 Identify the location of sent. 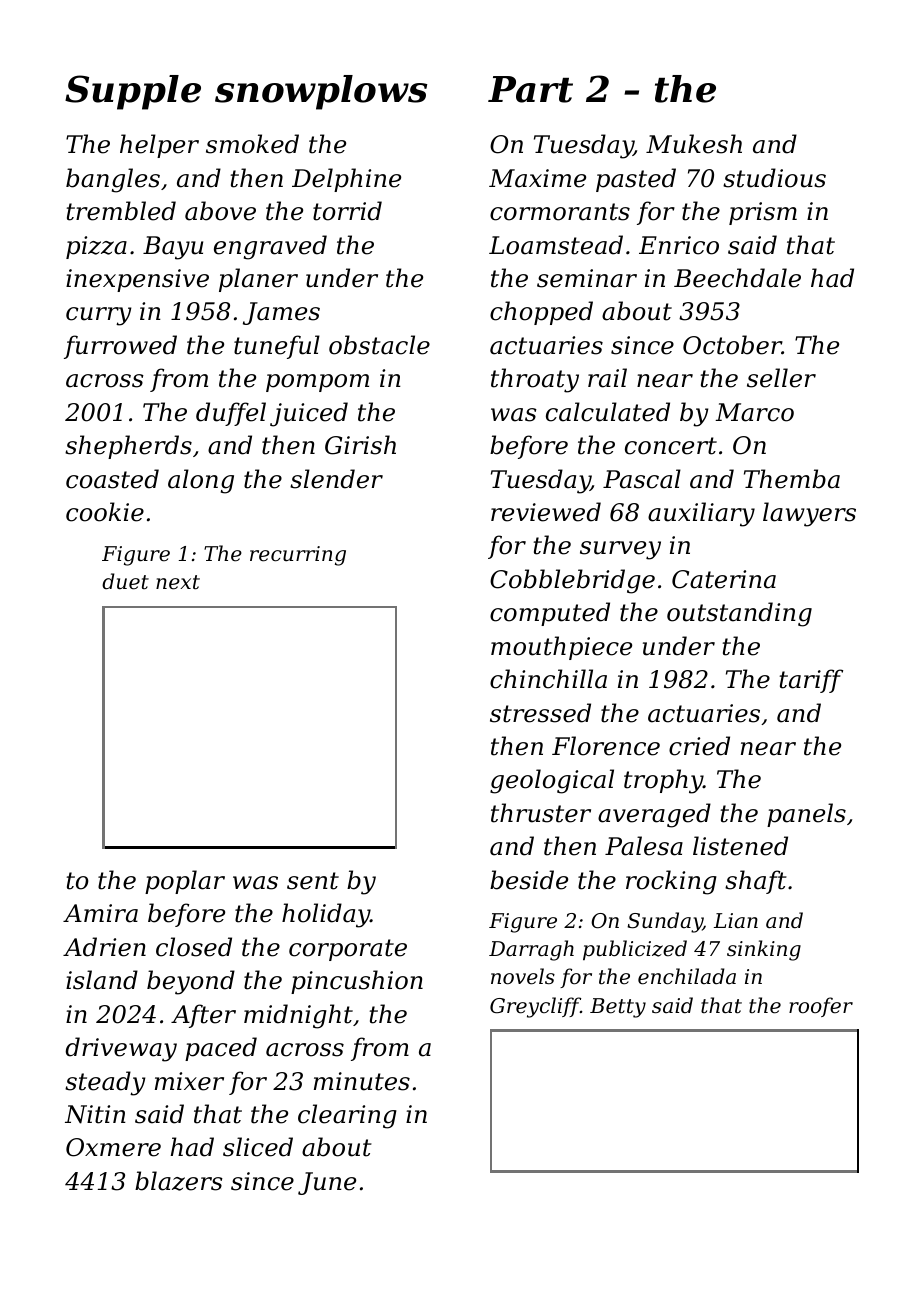
(313, 881).
